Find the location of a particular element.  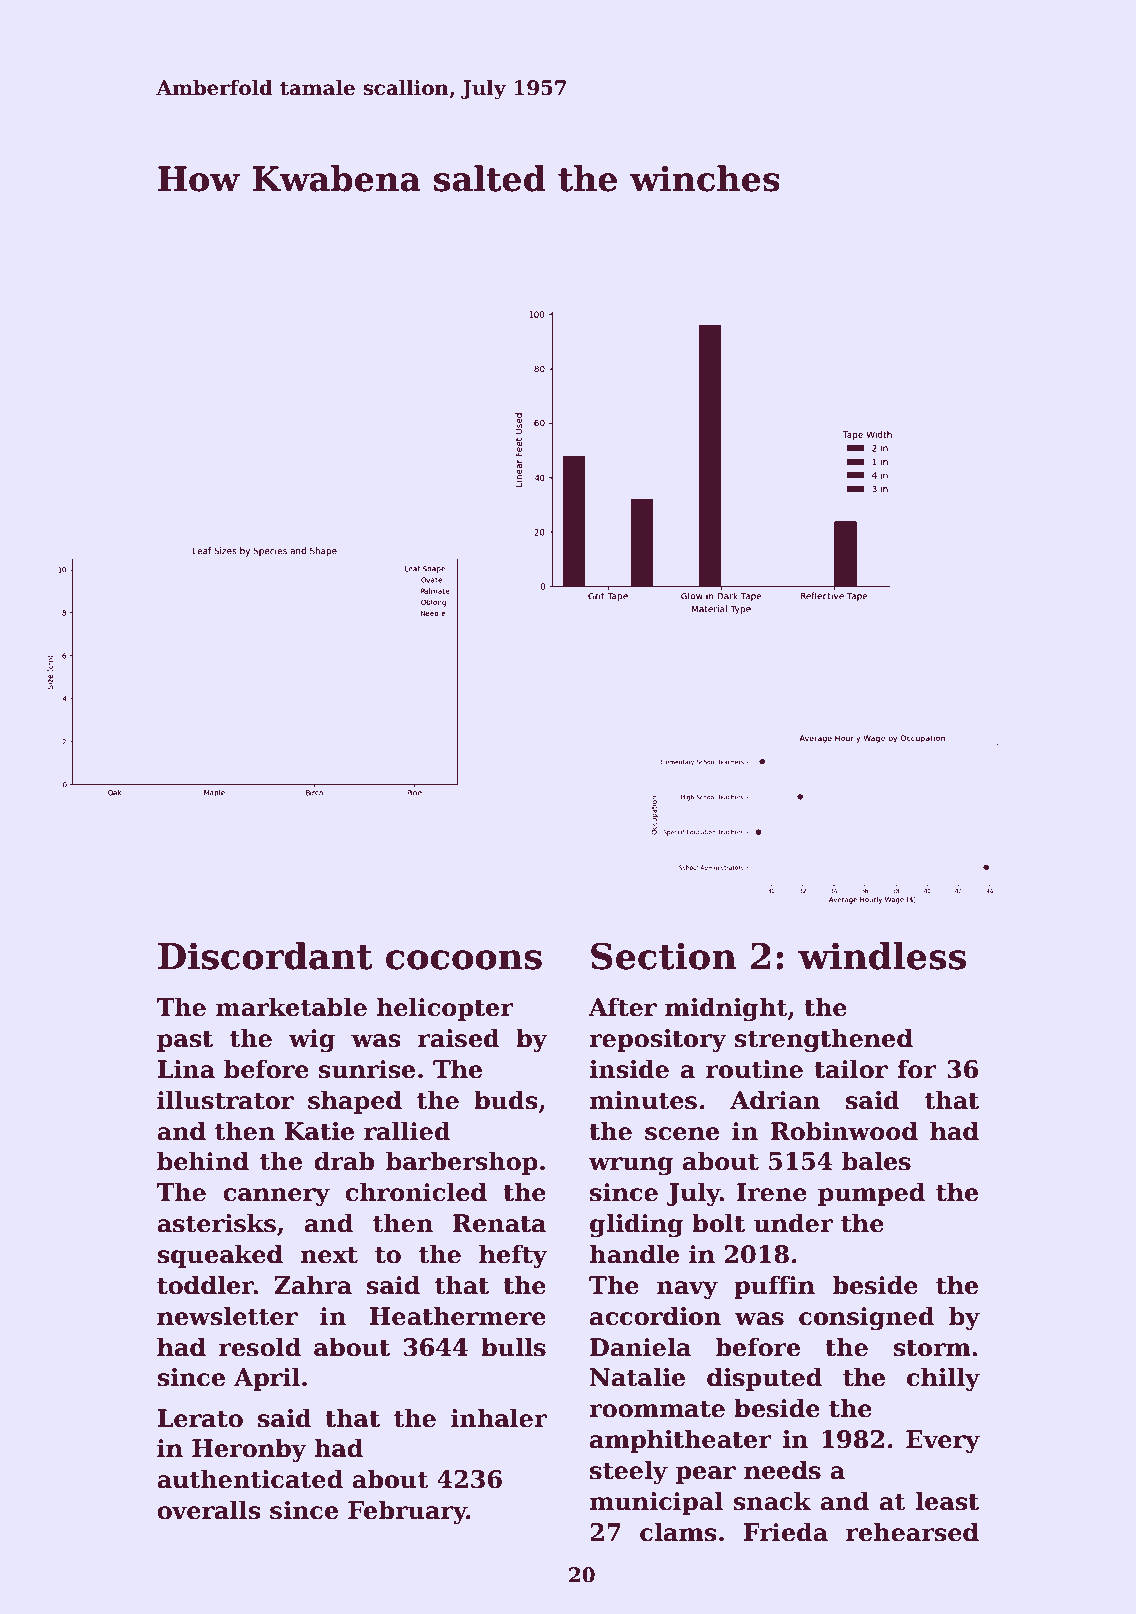

buds is located at coordinates (505, 1100).
